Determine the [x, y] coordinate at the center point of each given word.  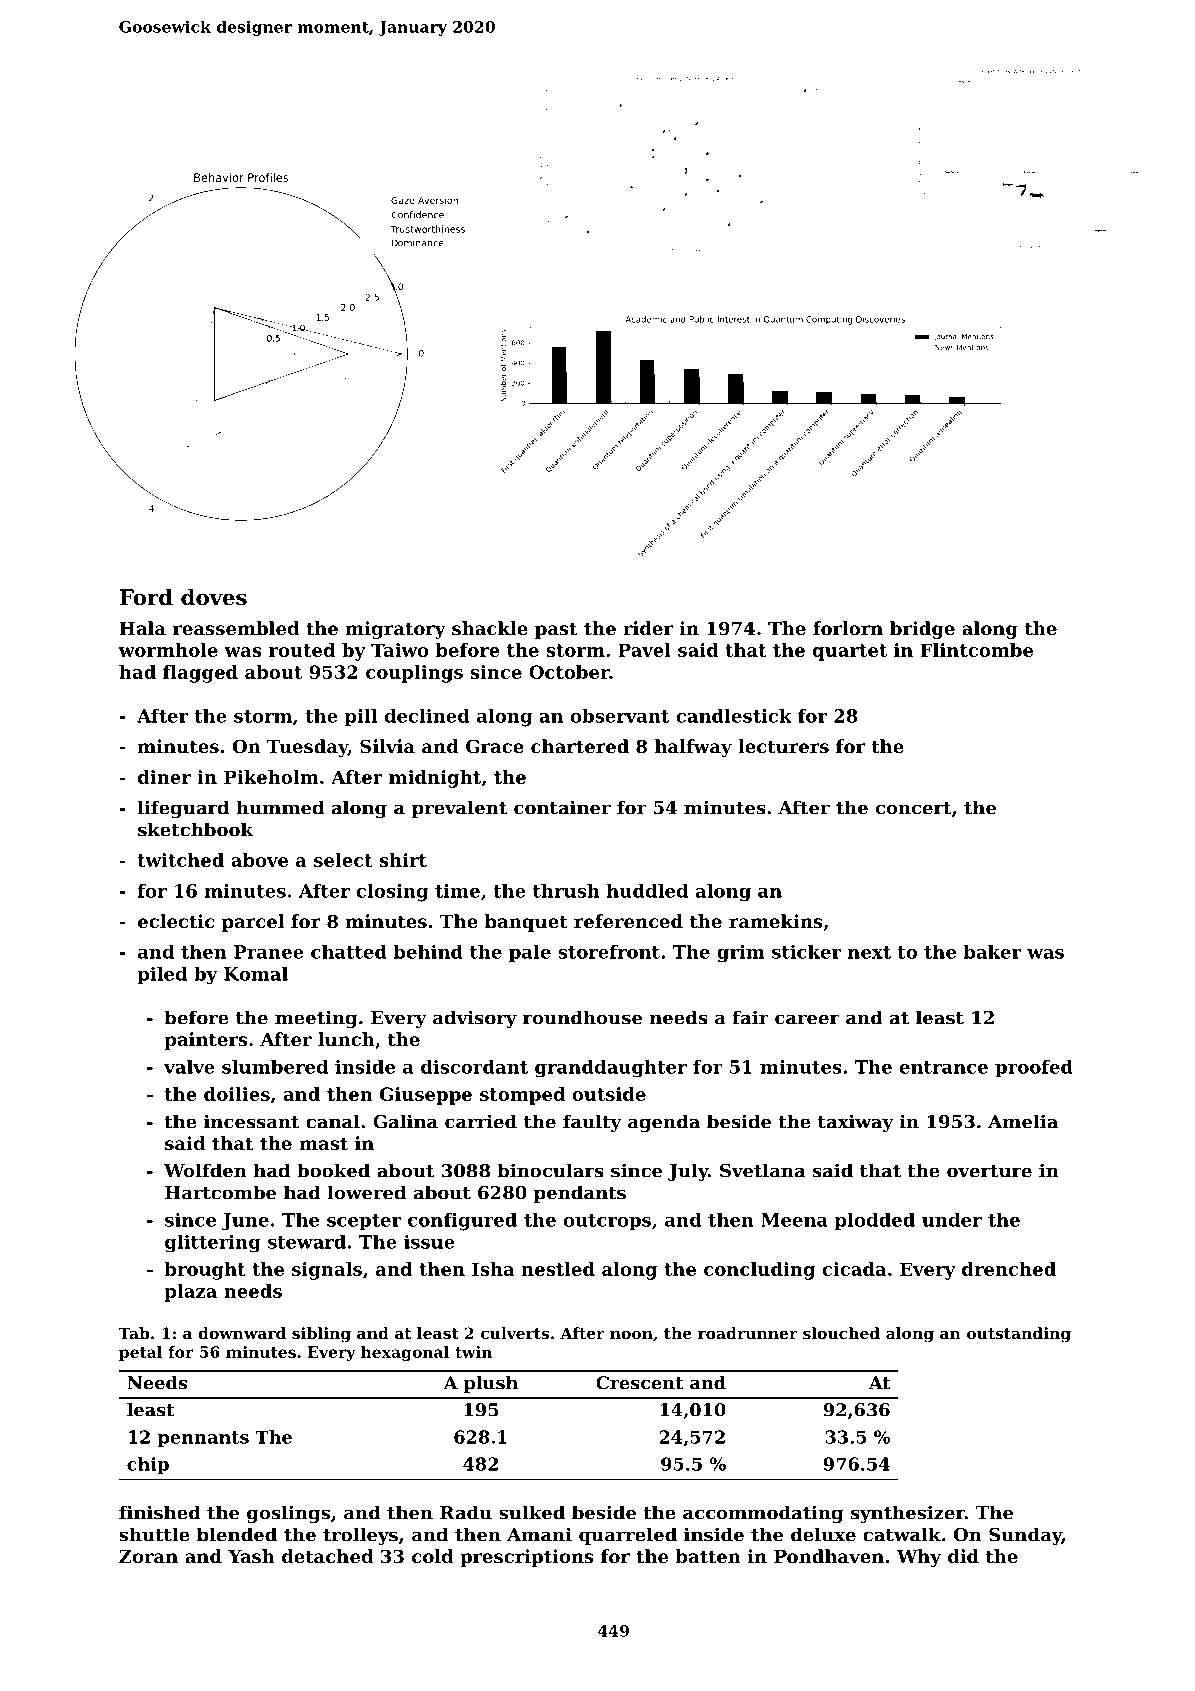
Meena [794, 1220]
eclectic [176, 921]
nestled [558, 1269]
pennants [203, 1439]
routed [302, 650]
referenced [628, 921]
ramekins [776, 921]
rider [648, 628]
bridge [922, 630]
